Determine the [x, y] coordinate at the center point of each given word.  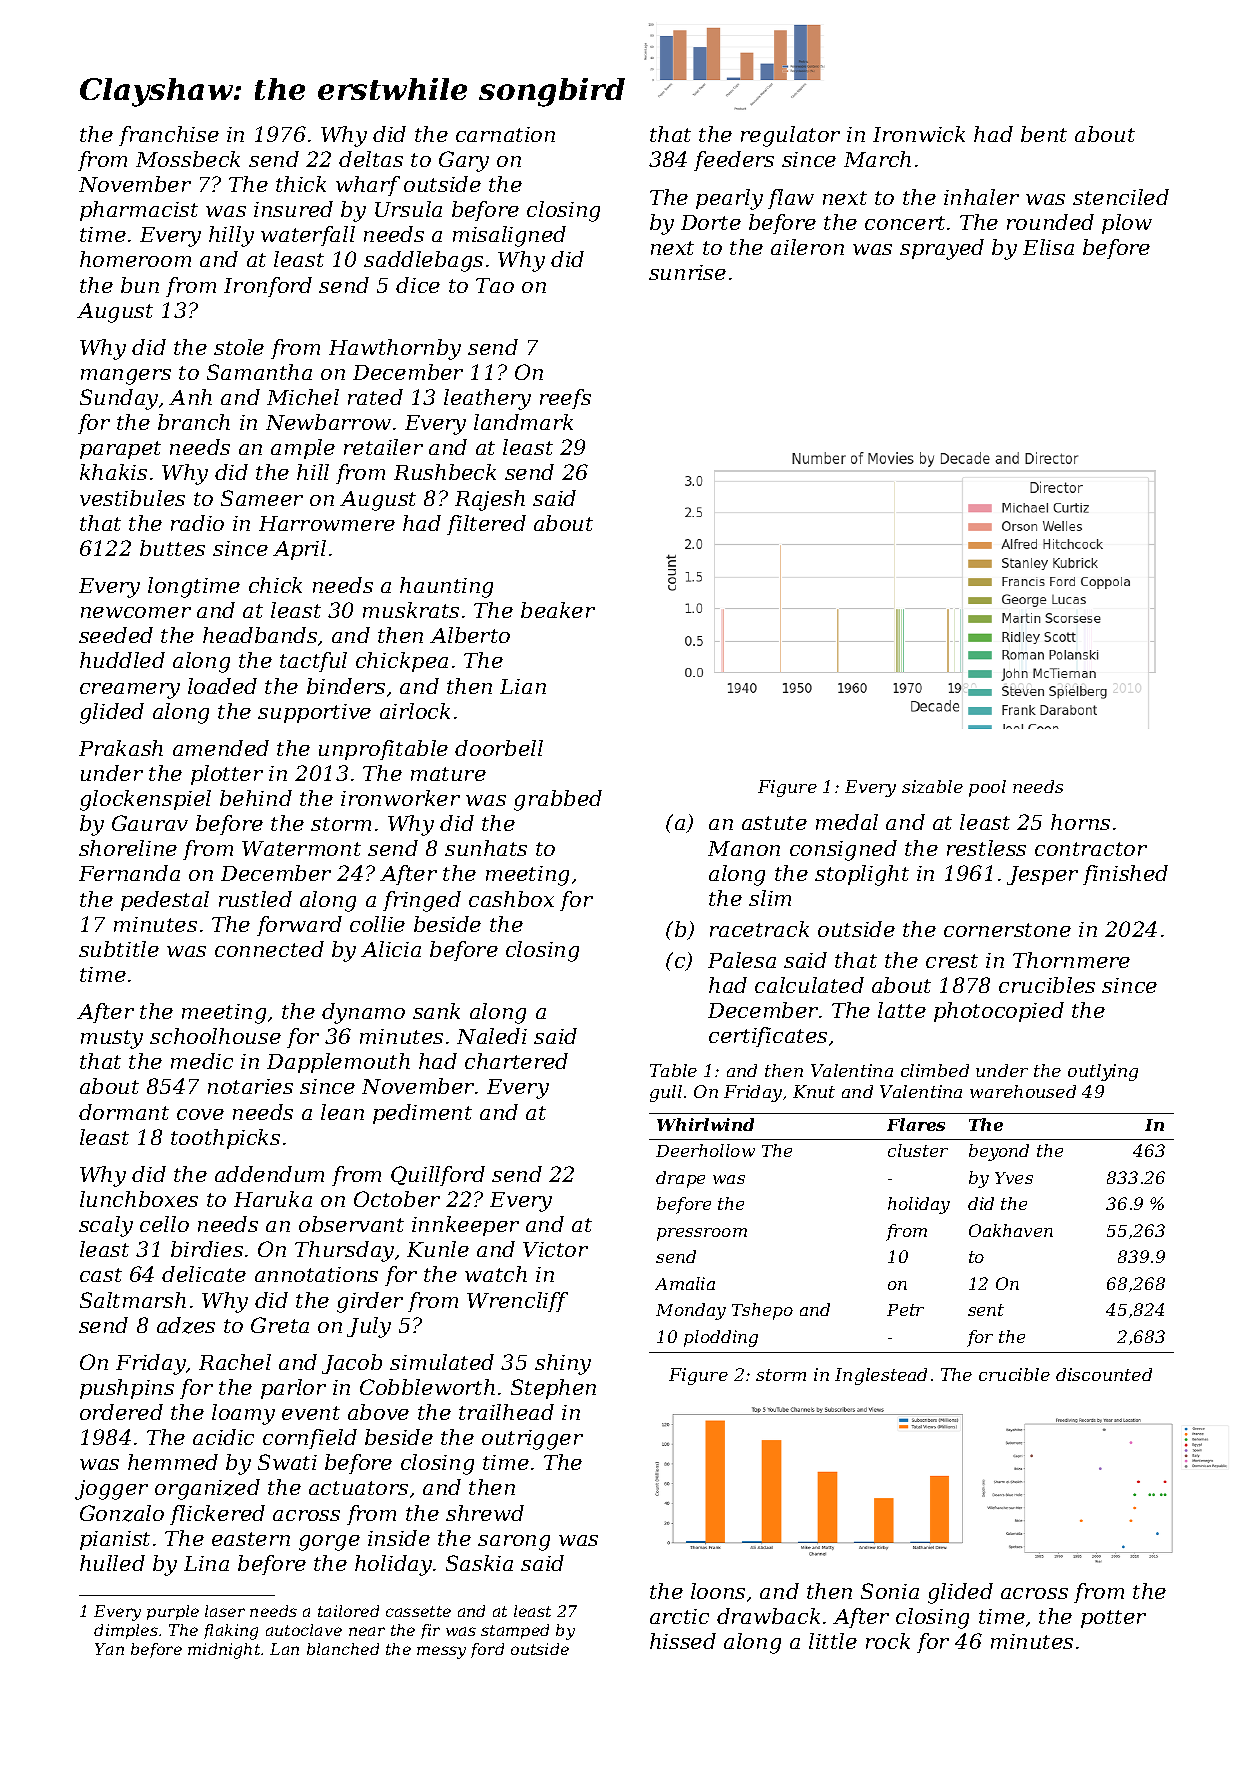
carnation [505, 134]
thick [301, 184]
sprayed [942, 249]
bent [1044, 134]
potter [1113, 1619]
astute [774, 823]
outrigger [532, 1440]
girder [370, 1302]
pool [987, 788]
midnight [224, 1651]
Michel [303, 397]
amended [221, 748]
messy [441, 1652]
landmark [523, 422]
